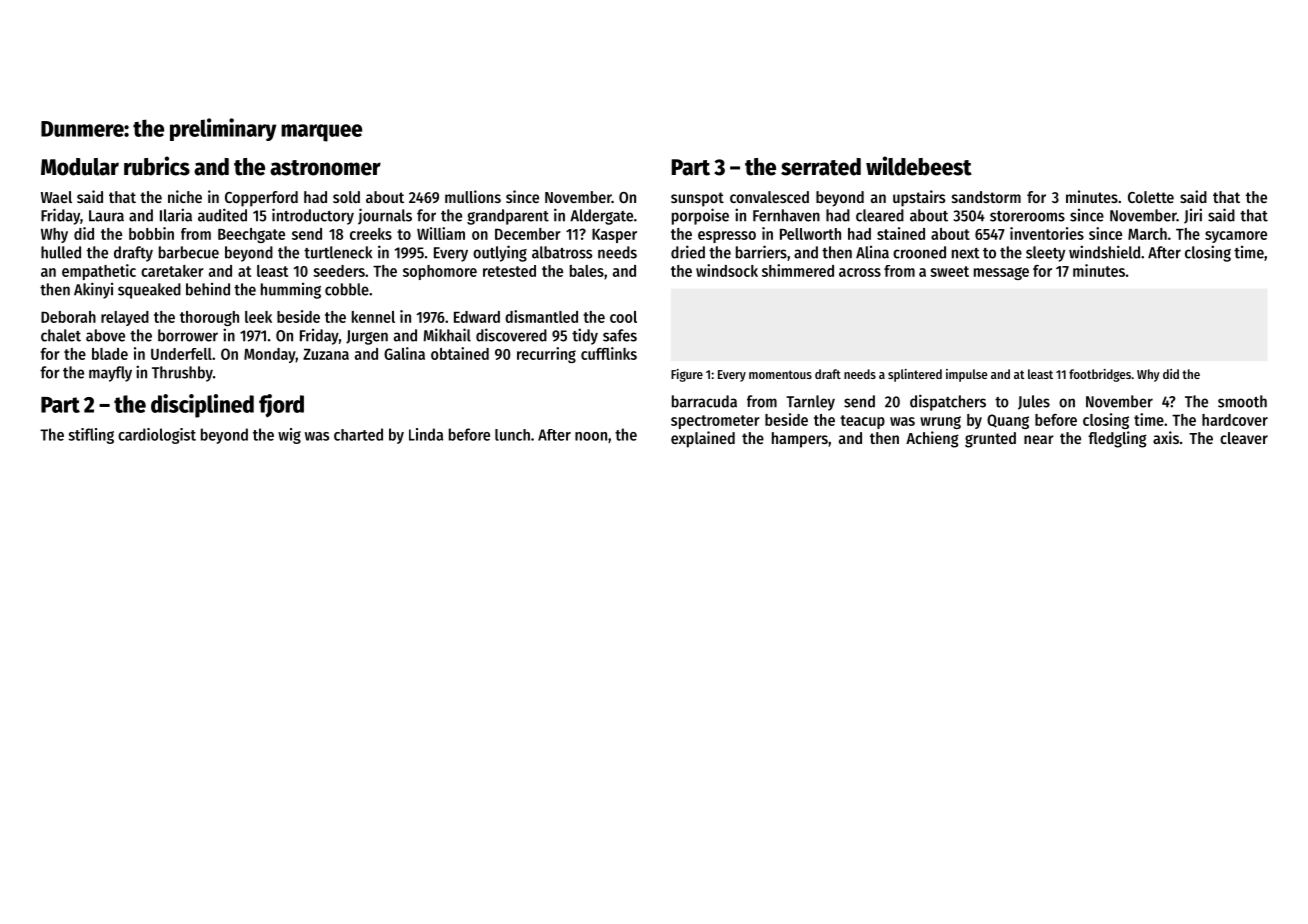 The height and width of the screenshot is (924, 1308). Describe the element at coordinates (727, 270) in the screenshot. I see `windsock` at that location.
